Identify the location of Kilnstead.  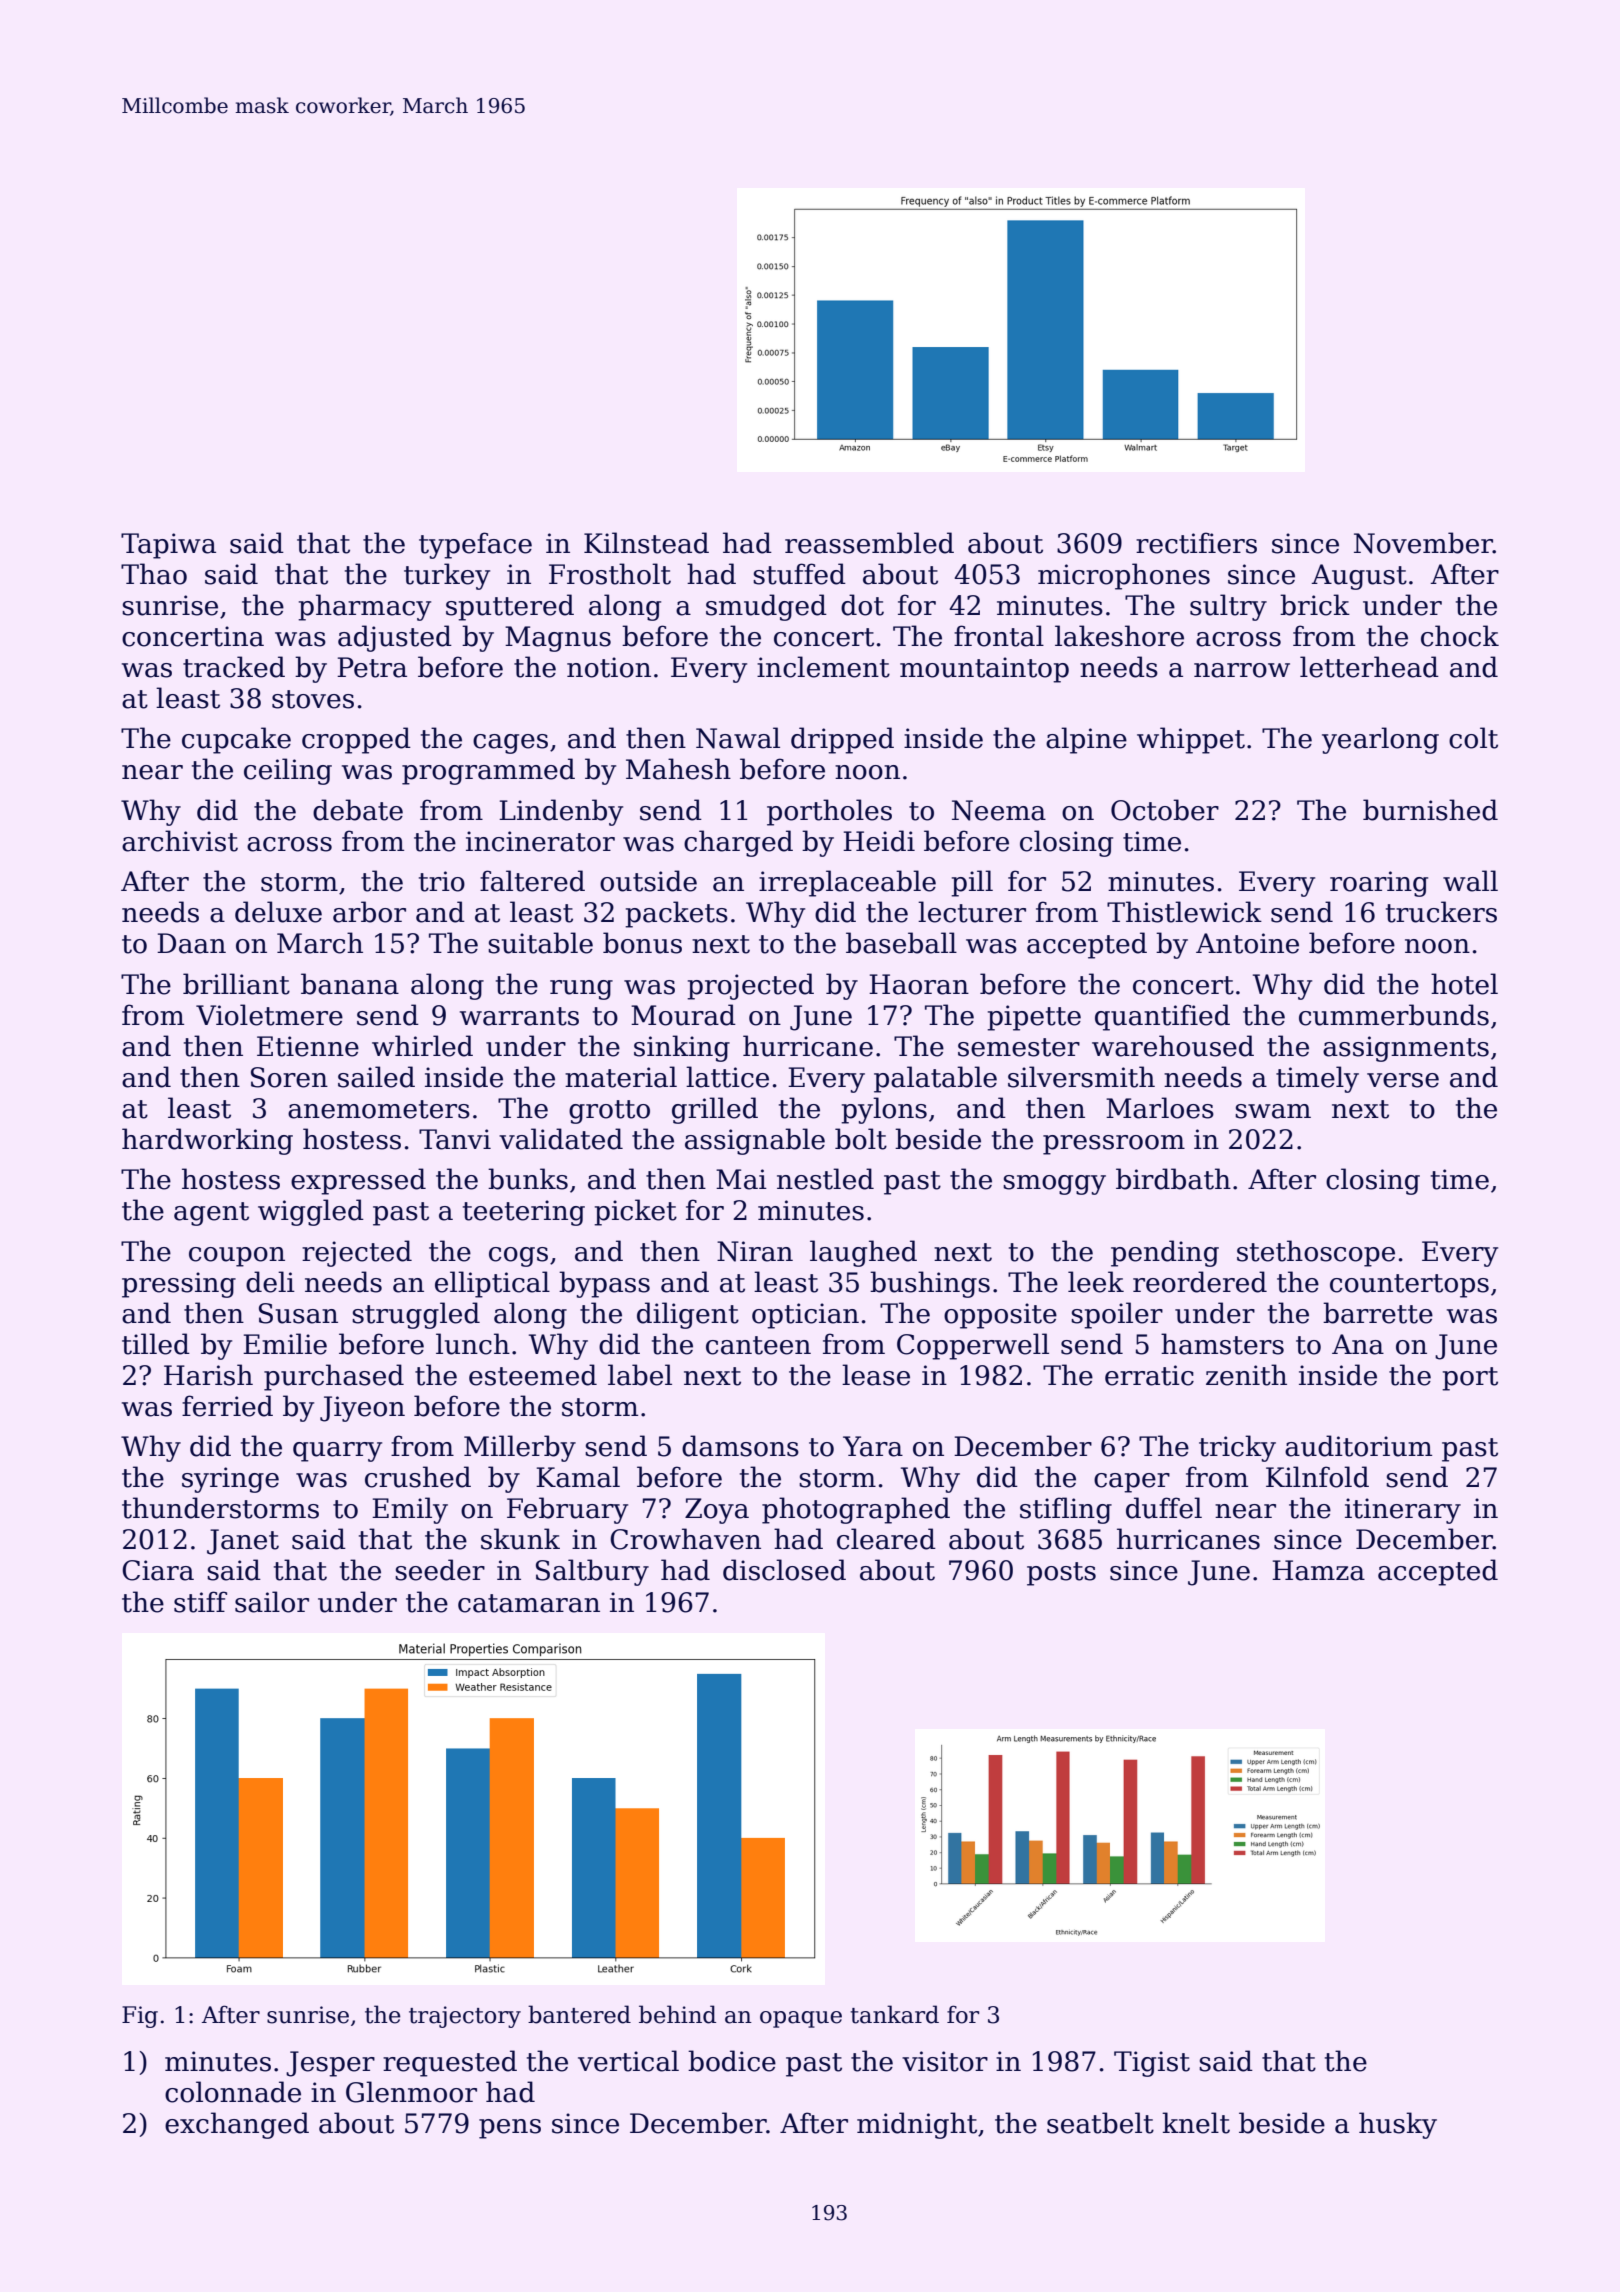
(646, 543).
